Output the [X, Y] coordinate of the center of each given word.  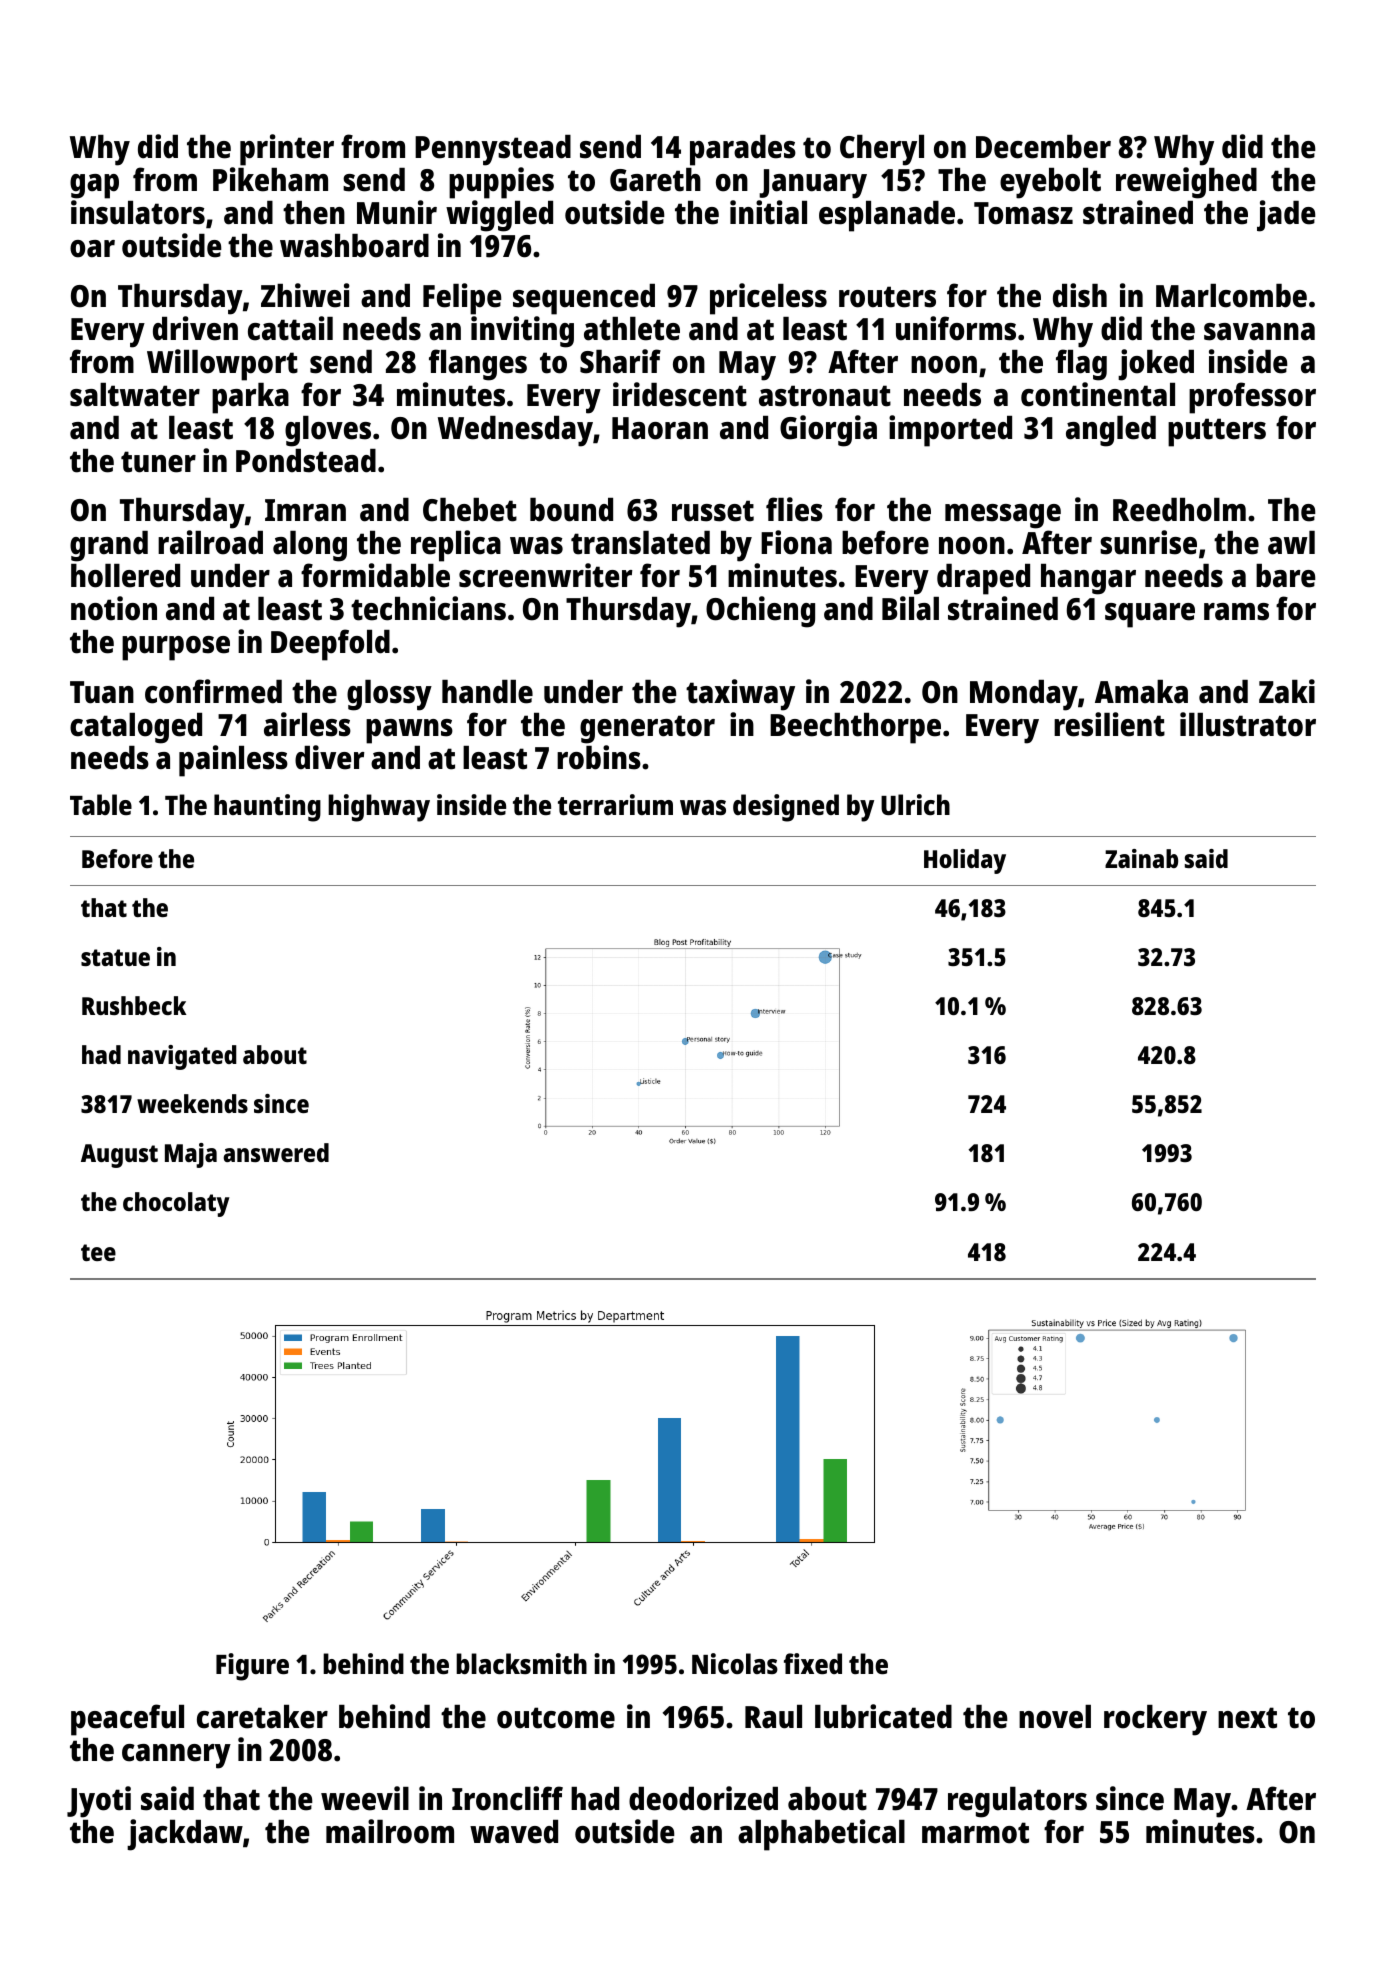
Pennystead [493, 150]
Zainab [1141, 858]
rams [1236, 612]
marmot [975, 1833]
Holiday [965, 861]
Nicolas [735, 1663]
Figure [252, 1667]
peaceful [127, 1720]
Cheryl [882, 150]
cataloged [136, 728]
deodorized [703, 1798]
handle [487, 692]
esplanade [887, 216]
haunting [267, 808]
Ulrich [915, 804]
